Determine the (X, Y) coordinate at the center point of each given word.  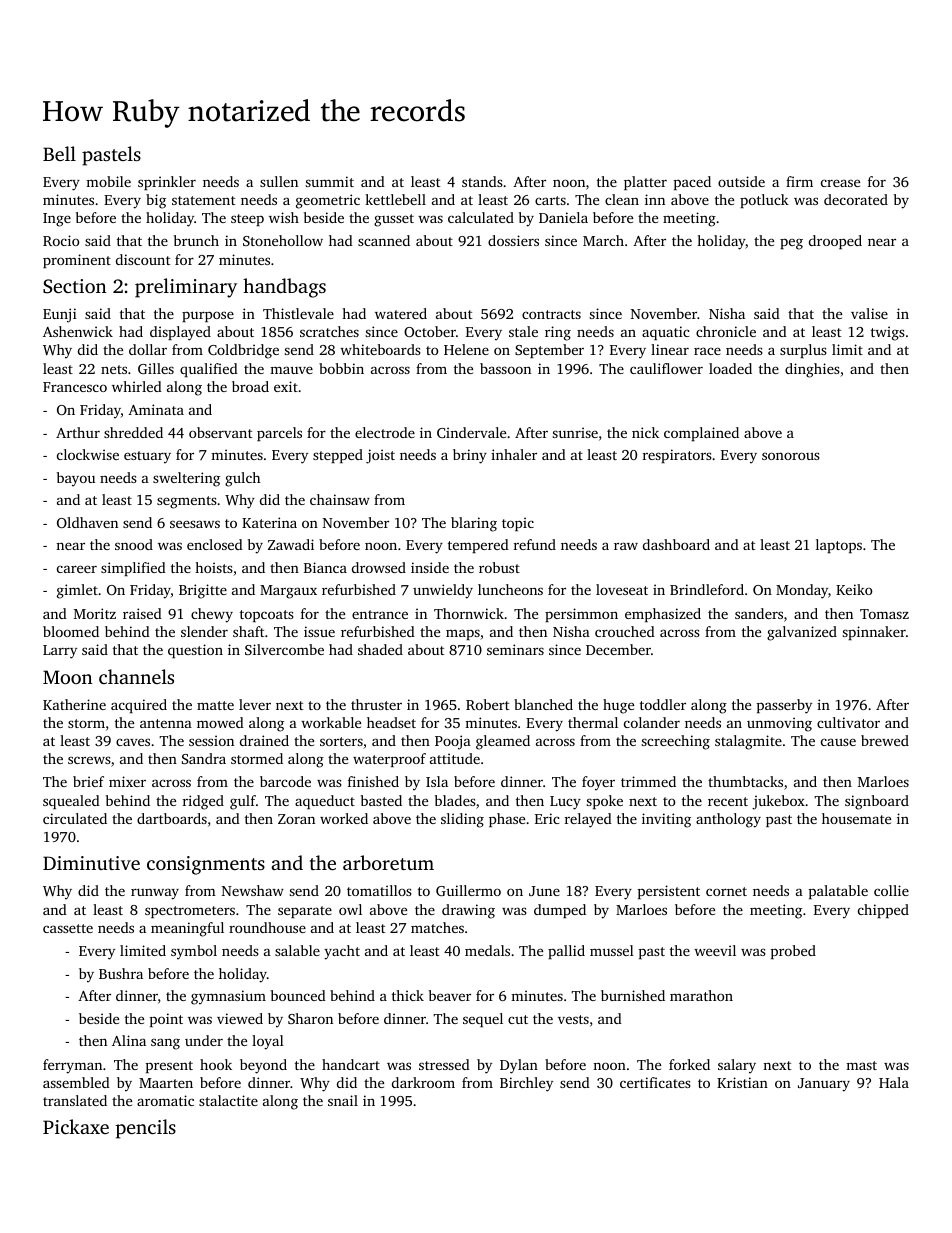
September (549, 351)
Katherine (74, 704)
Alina (129, 1040)
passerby (784, 706)
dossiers (513, 240)
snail (343, 1100)
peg (791, 244)
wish (284, 217)
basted (381, 800)
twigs (888, 333)
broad (250, 386)
